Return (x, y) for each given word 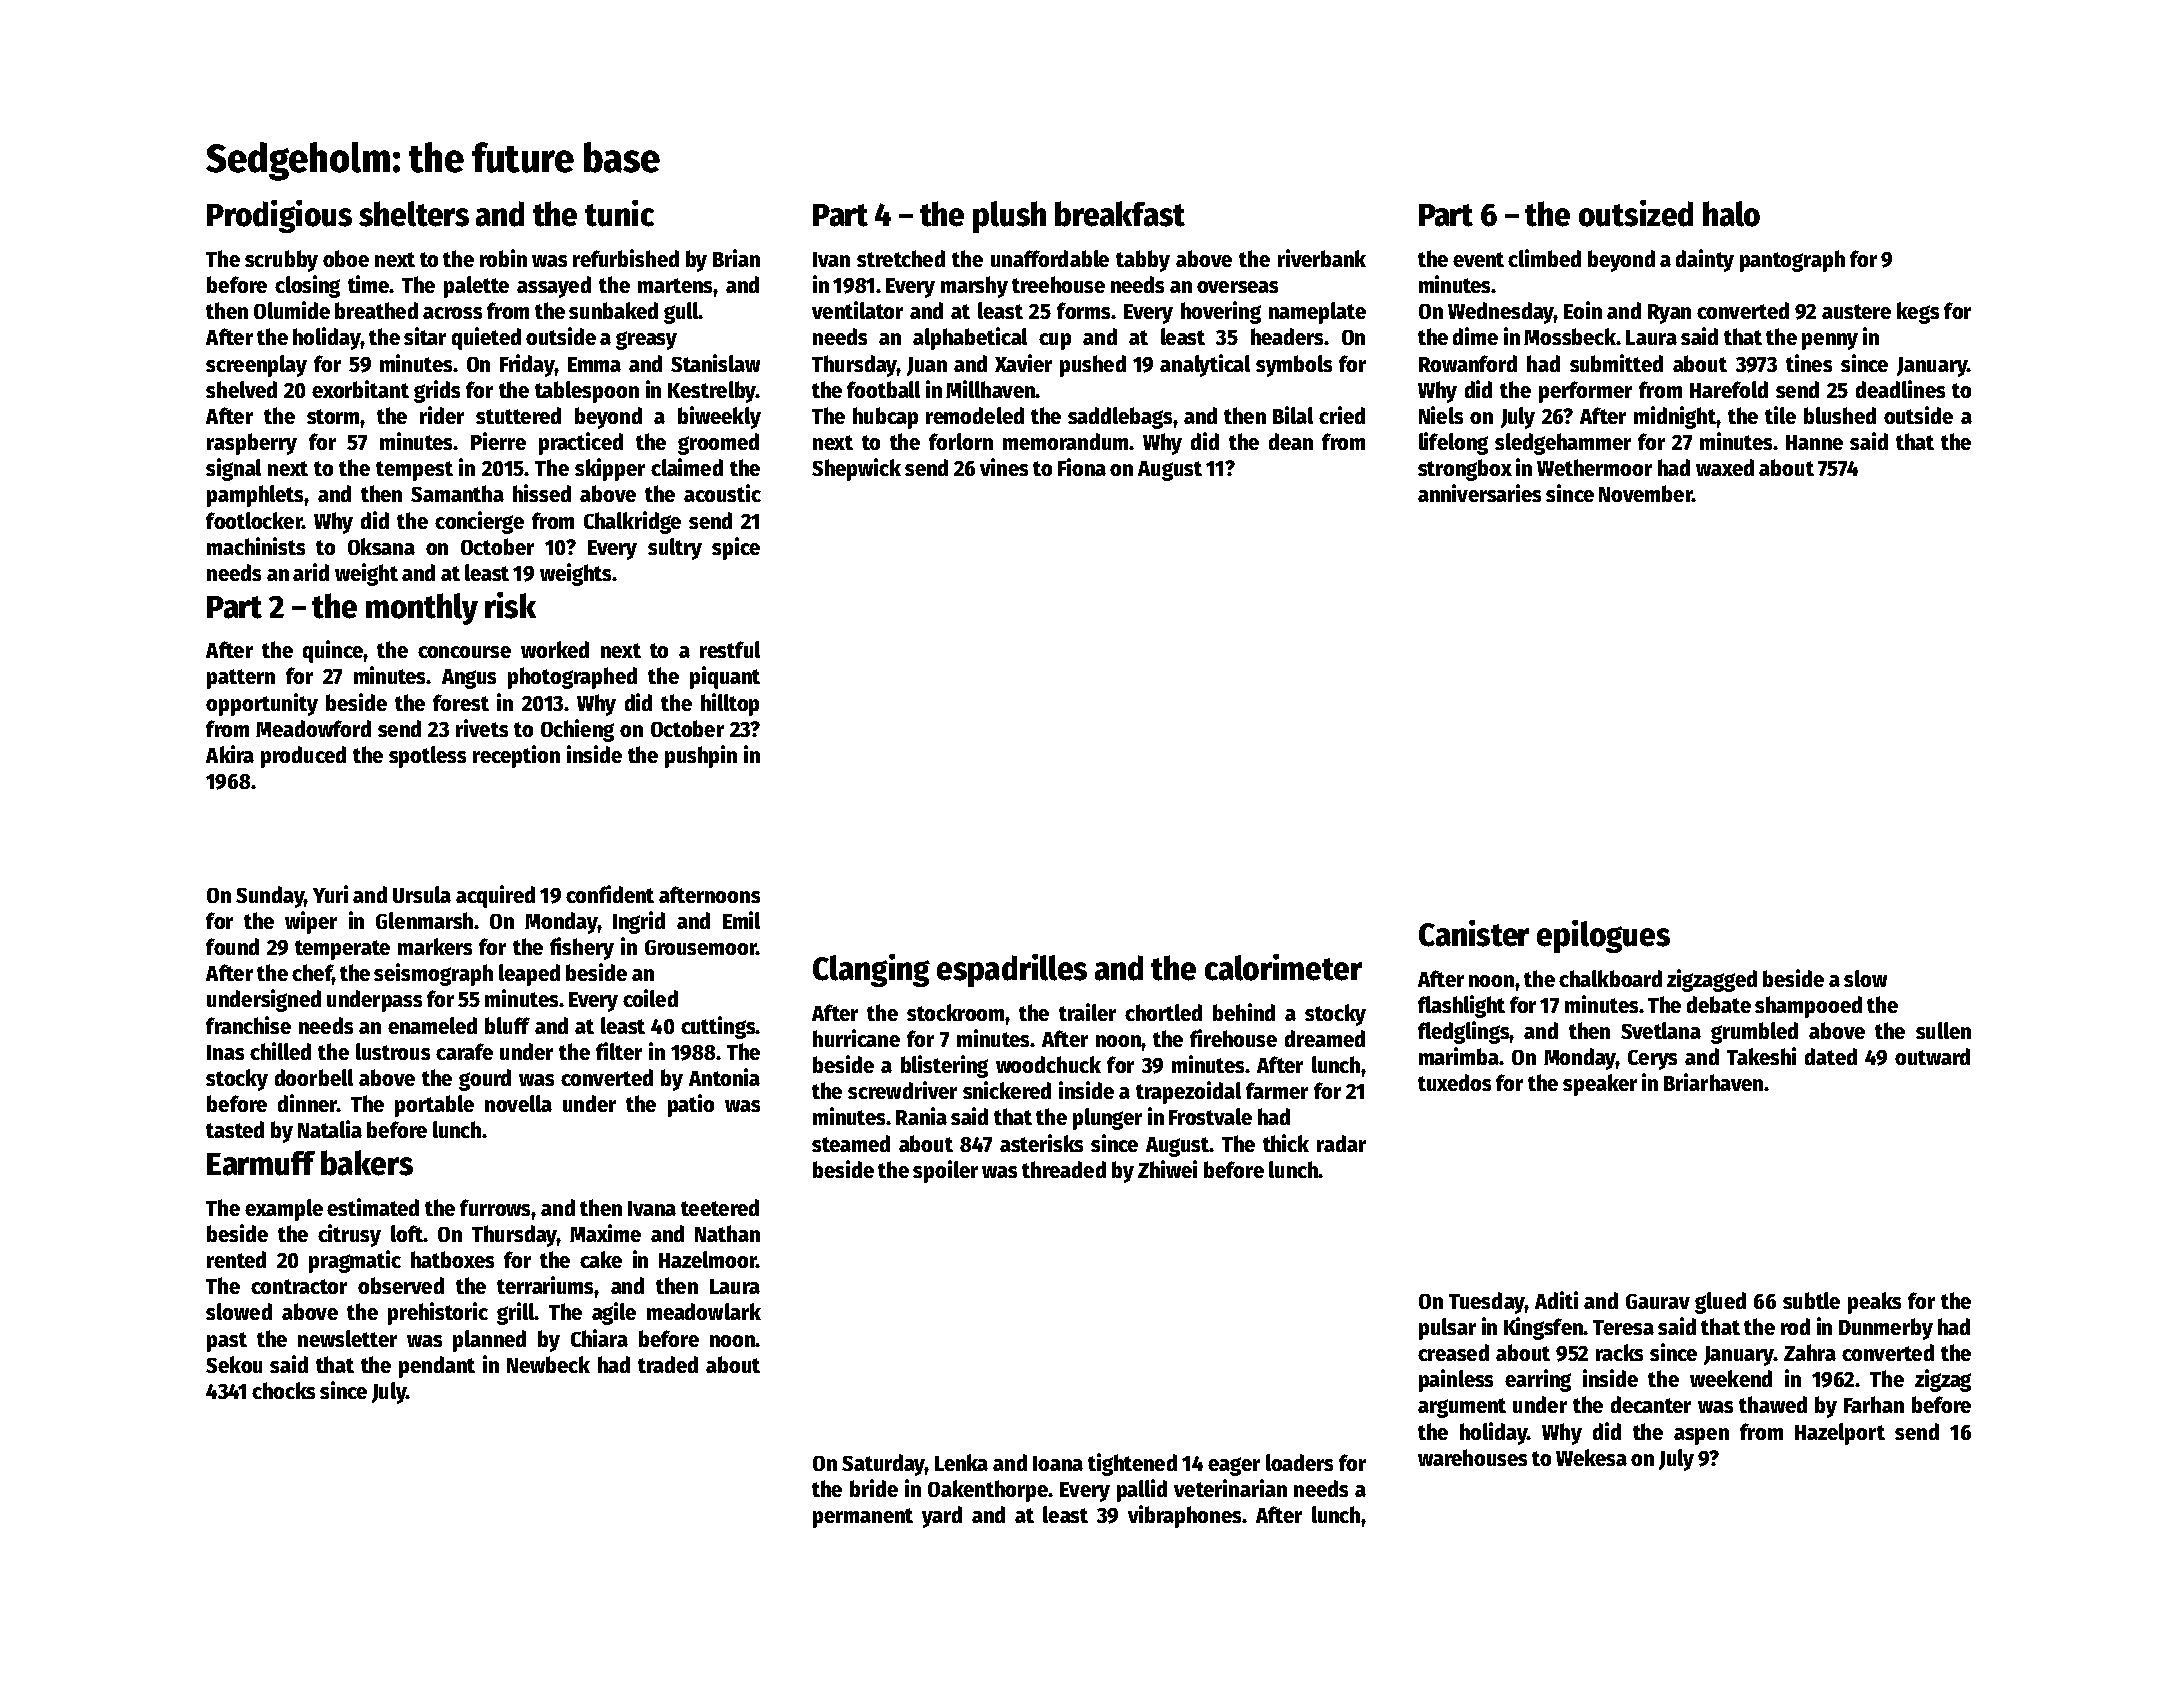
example (284, 1210)
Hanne (1814, 442)
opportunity (262, 704)
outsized (1636, 213)
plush (1009, 217)
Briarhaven (1713, 1082)
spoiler (945, 1171)
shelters (414, 214)
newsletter (347, 1338)
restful (730, 649)
